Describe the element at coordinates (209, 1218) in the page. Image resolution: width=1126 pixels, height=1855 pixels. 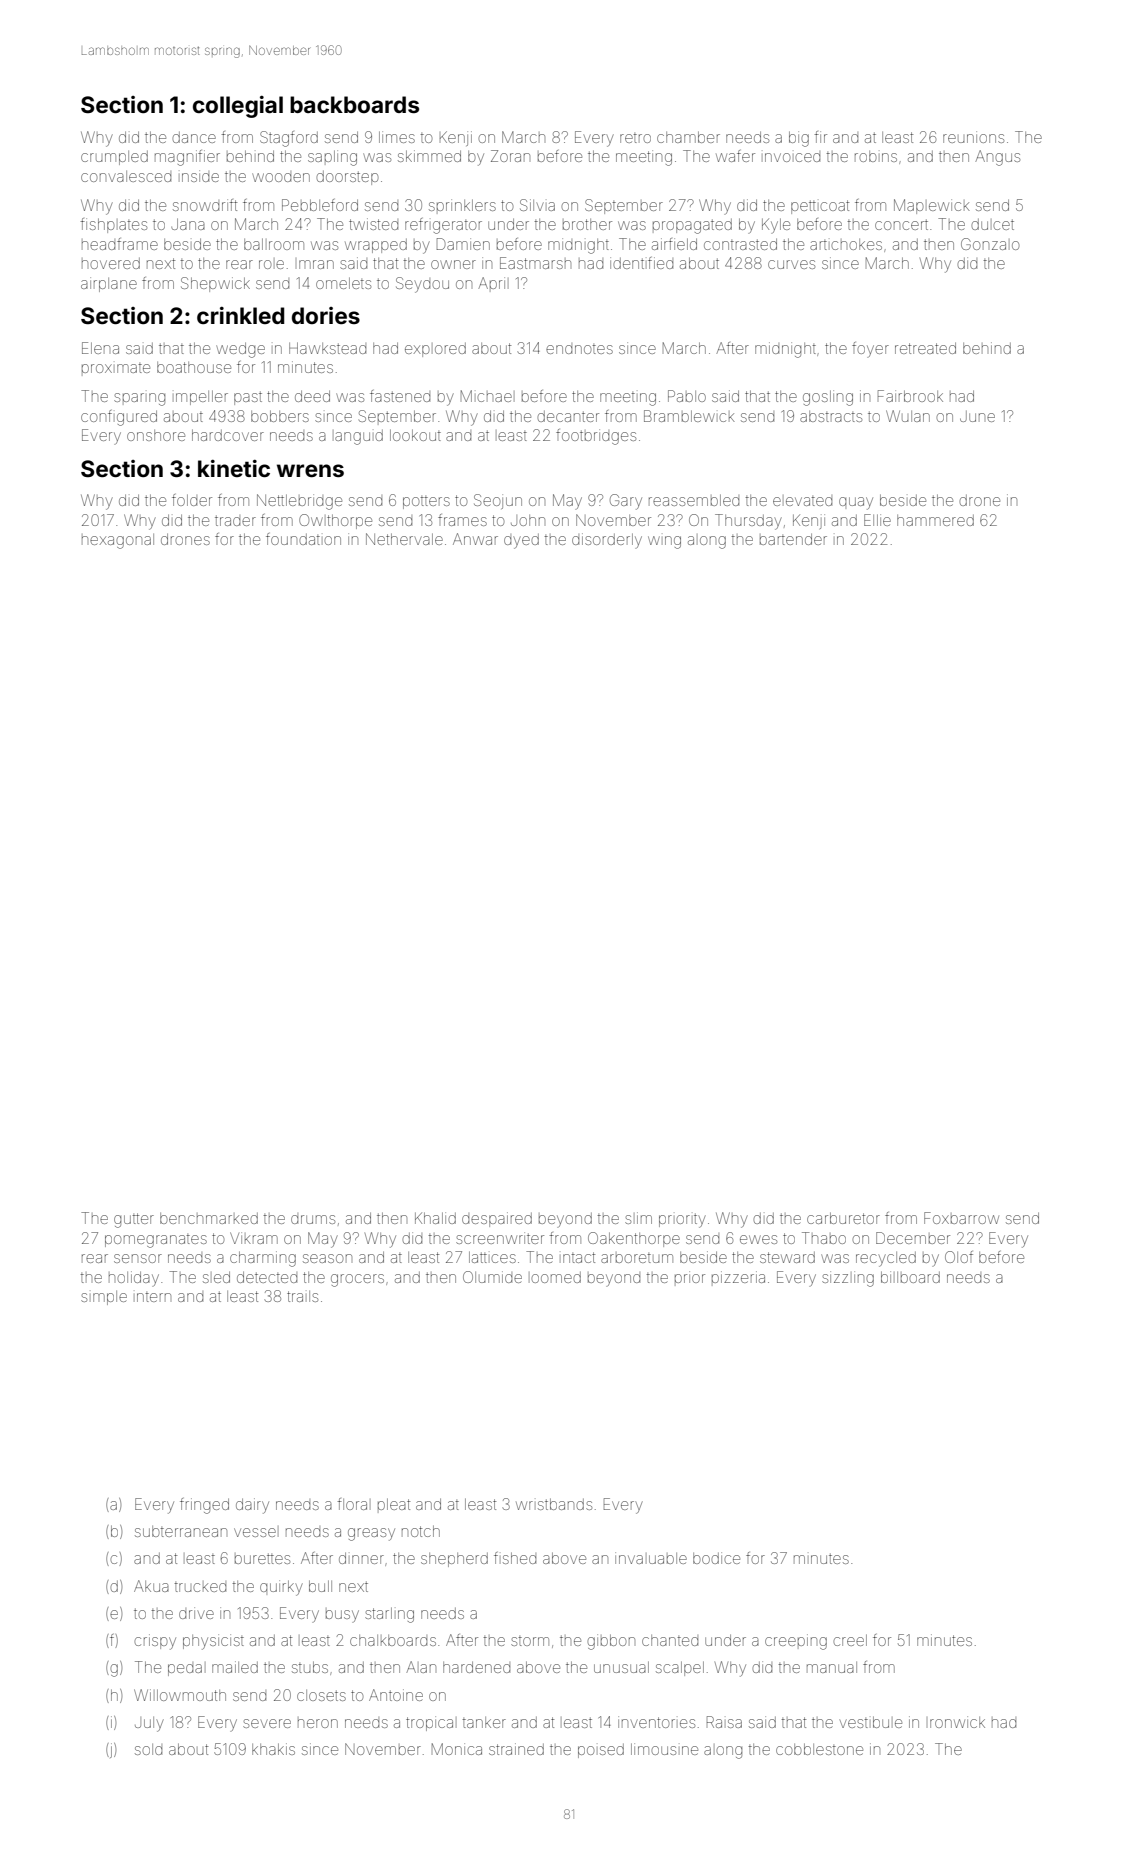
I see `benchmarked` at that location.
